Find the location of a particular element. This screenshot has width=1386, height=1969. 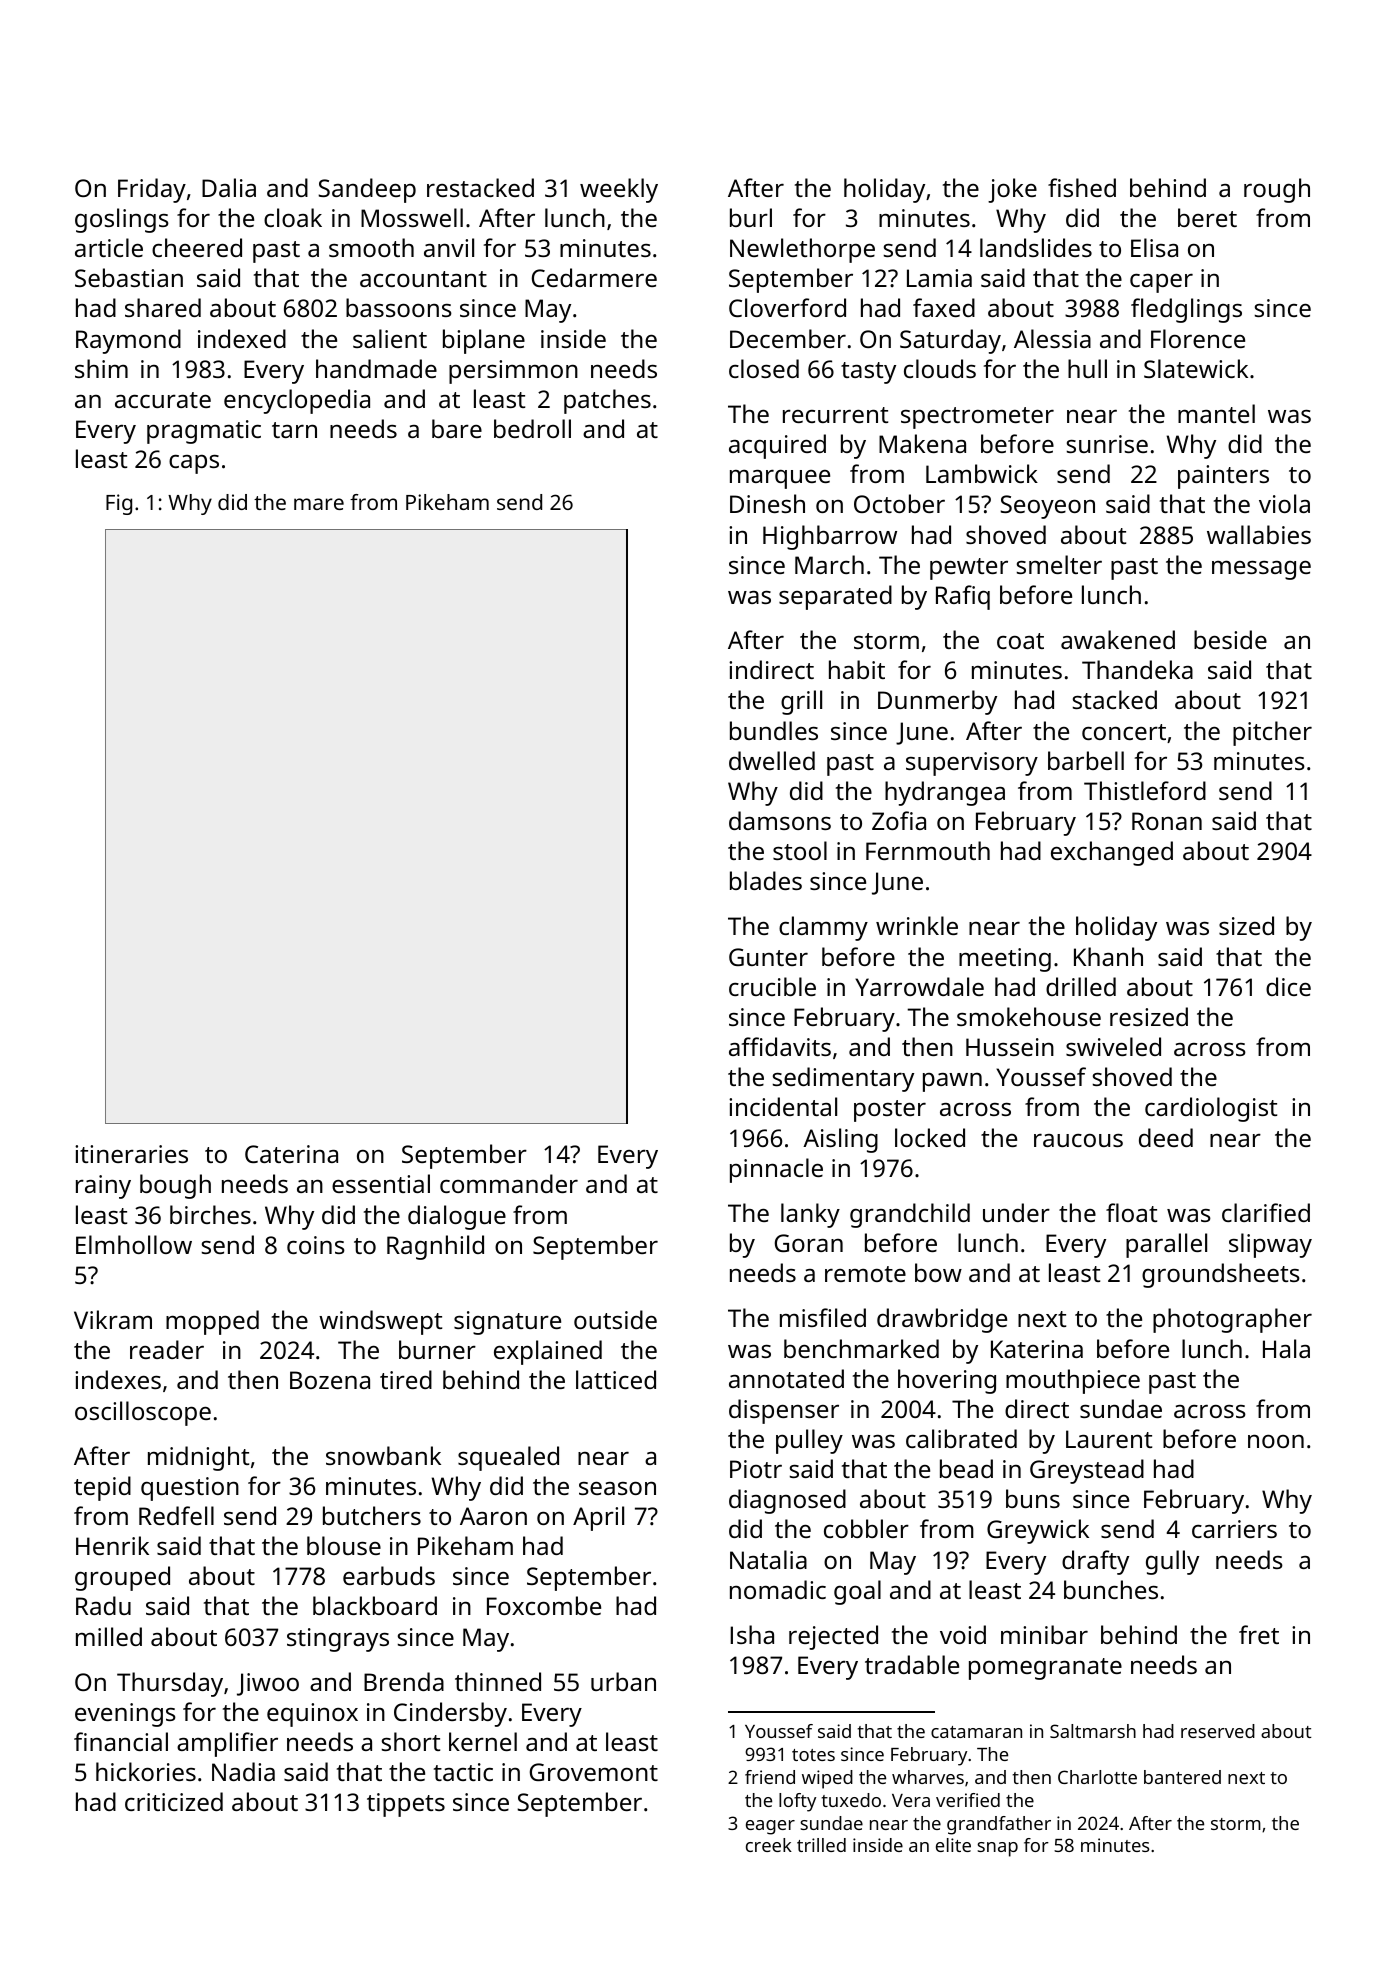

Caterina is located at coordinates (291, 1154).
